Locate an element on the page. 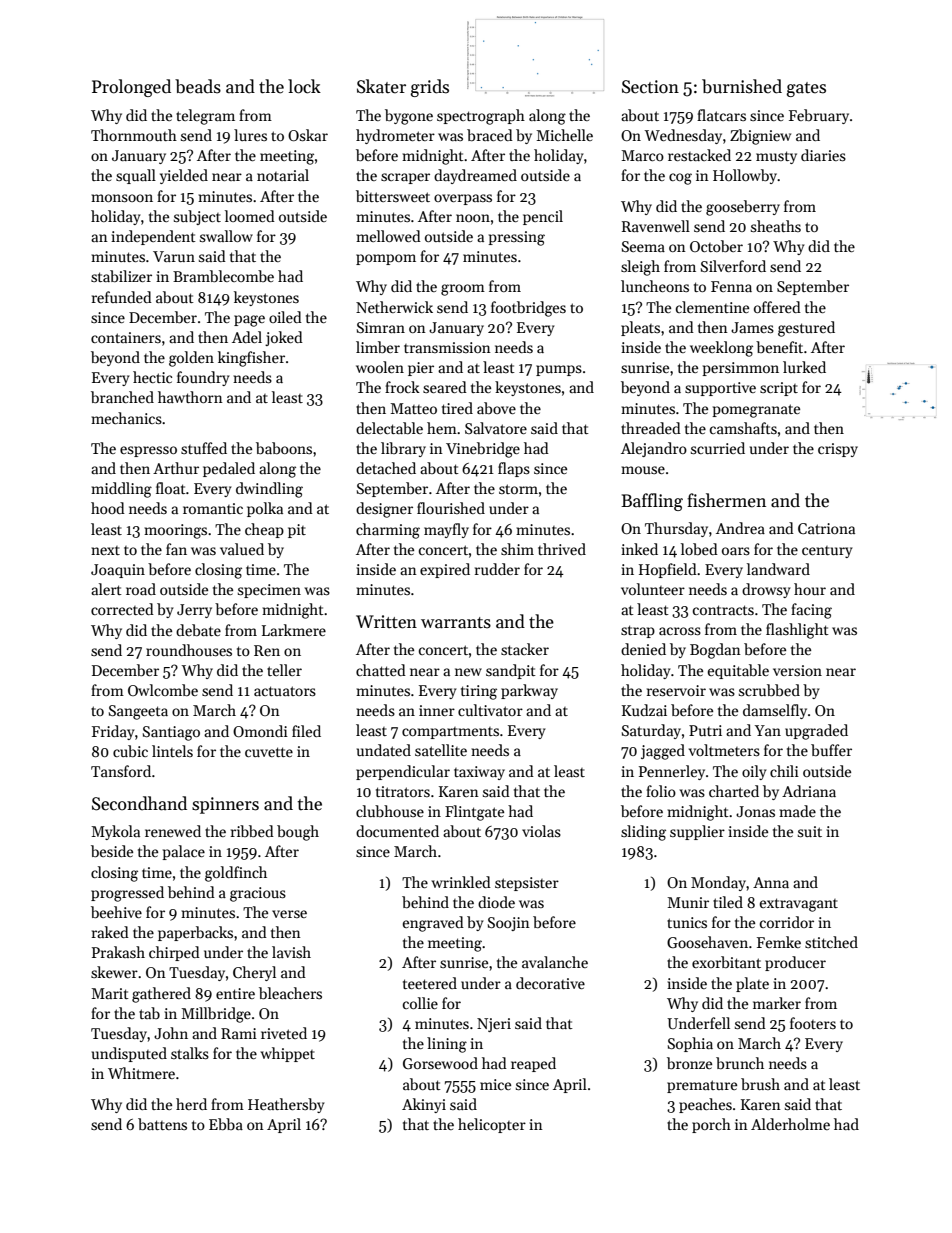 This image has height=1233, width=952. Section is located at coordinates (650, 87).
